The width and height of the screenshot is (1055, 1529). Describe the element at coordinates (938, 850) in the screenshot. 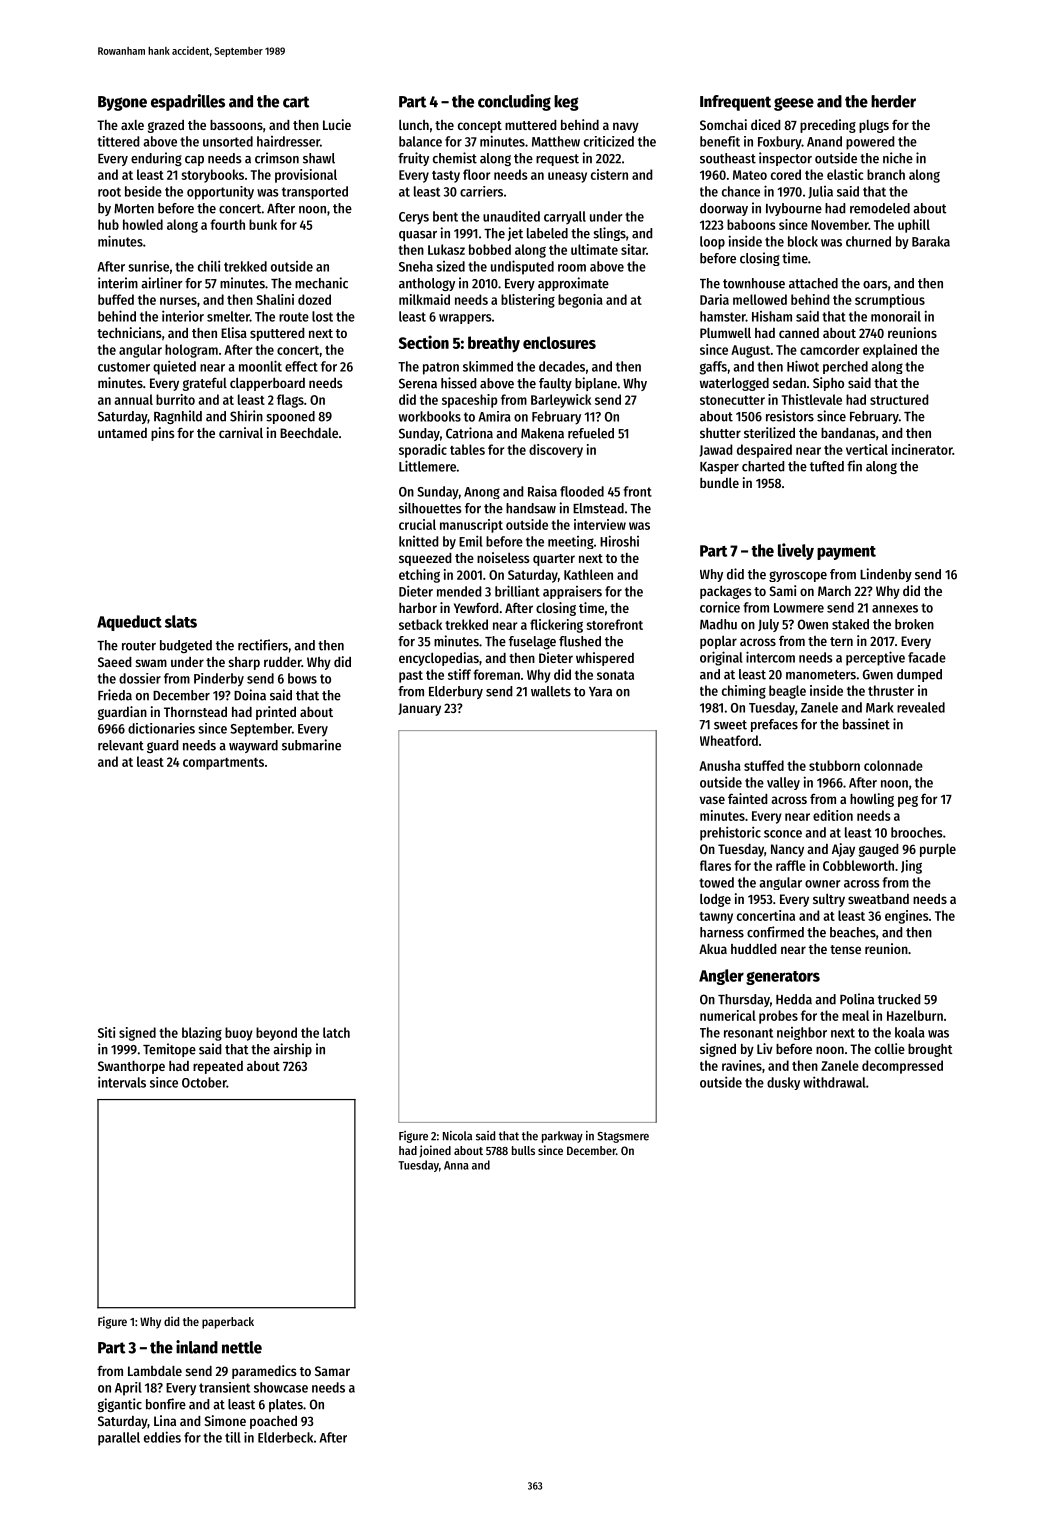

I see `purple` at that location.
